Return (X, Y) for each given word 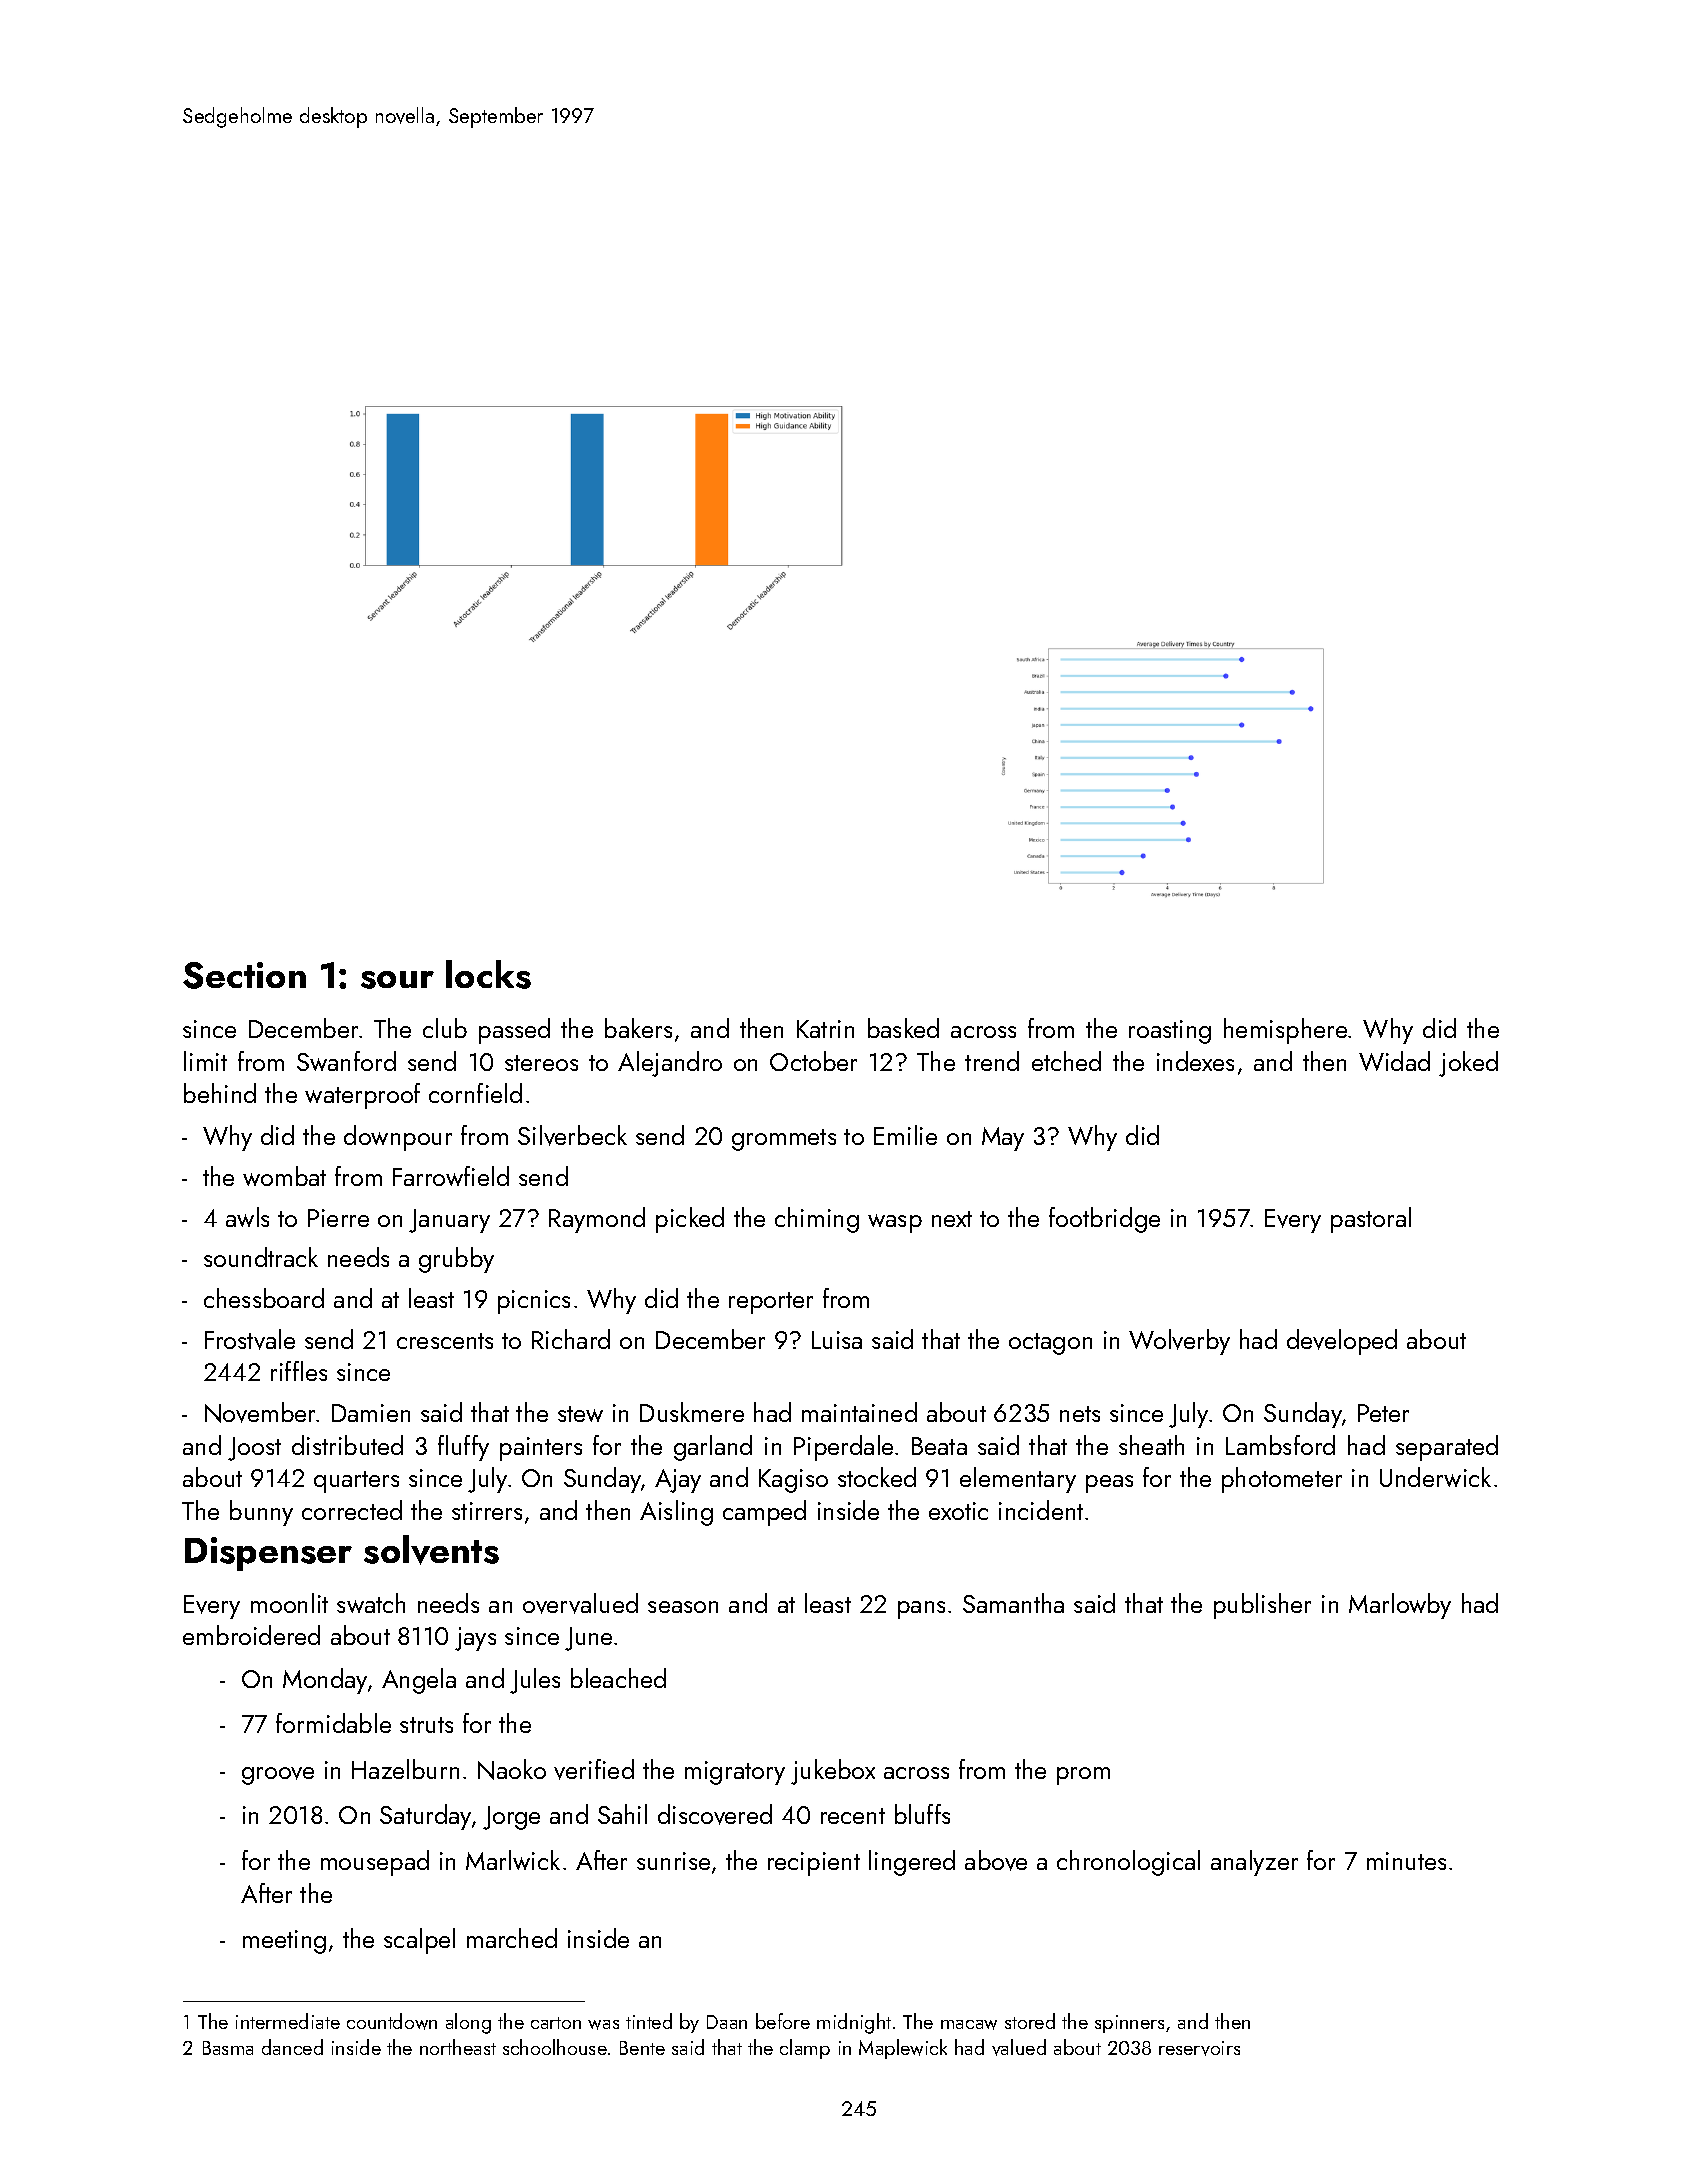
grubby (456, 1260)
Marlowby (1400, 1606)
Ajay (678, 1481)
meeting (284, 1942)
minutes (1406, 1861)
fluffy (463, 1448)
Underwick (1435, 1477)
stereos (541, 1063)
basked (903, 1028)
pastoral (1371, 1220)
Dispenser (268, 1554)
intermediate (288, 2021)
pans (921, 1610)
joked (1468, 1064)
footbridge (1104, 1220)
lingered (912, 1863)
